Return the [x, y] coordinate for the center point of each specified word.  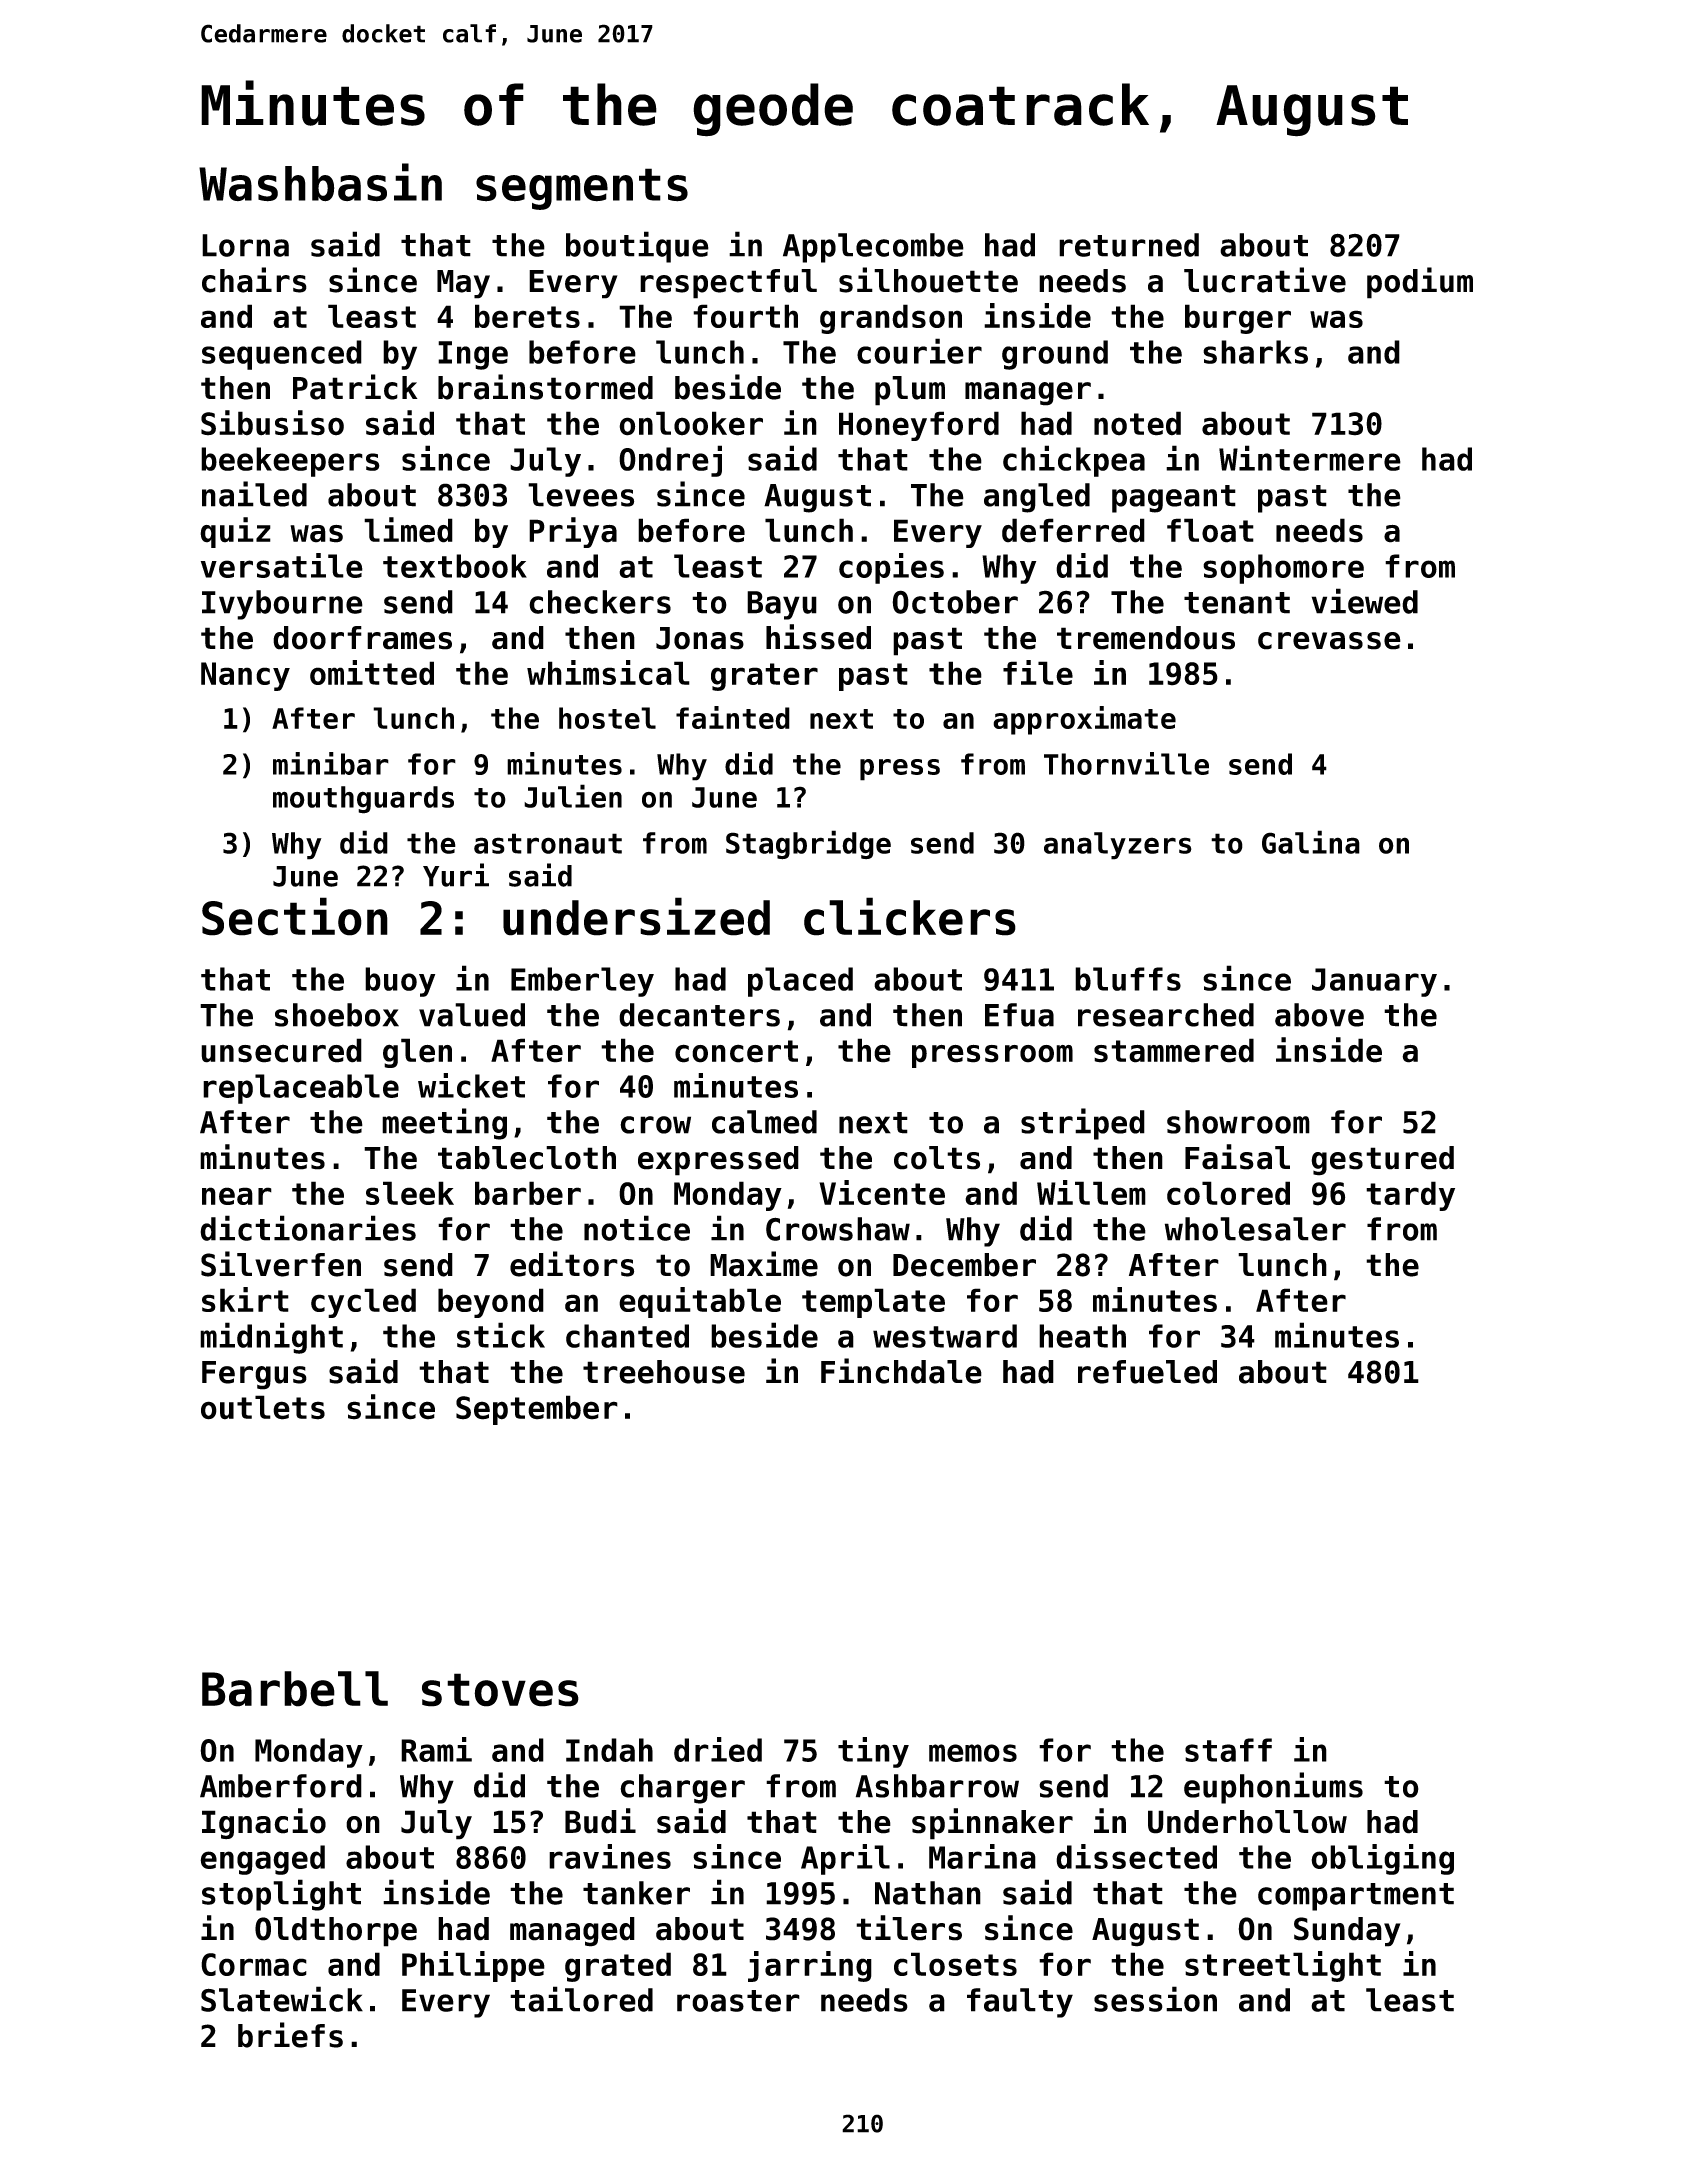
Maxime [764, 1264]
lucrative [1265, 280]
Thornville [1126, 763]
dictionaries [308, 1228]
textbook [455, 566]
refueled [1147, 1372]
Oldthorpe [336, 1932]
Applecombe [873, 248]
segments [582, 189]
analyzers [1118, 846]
